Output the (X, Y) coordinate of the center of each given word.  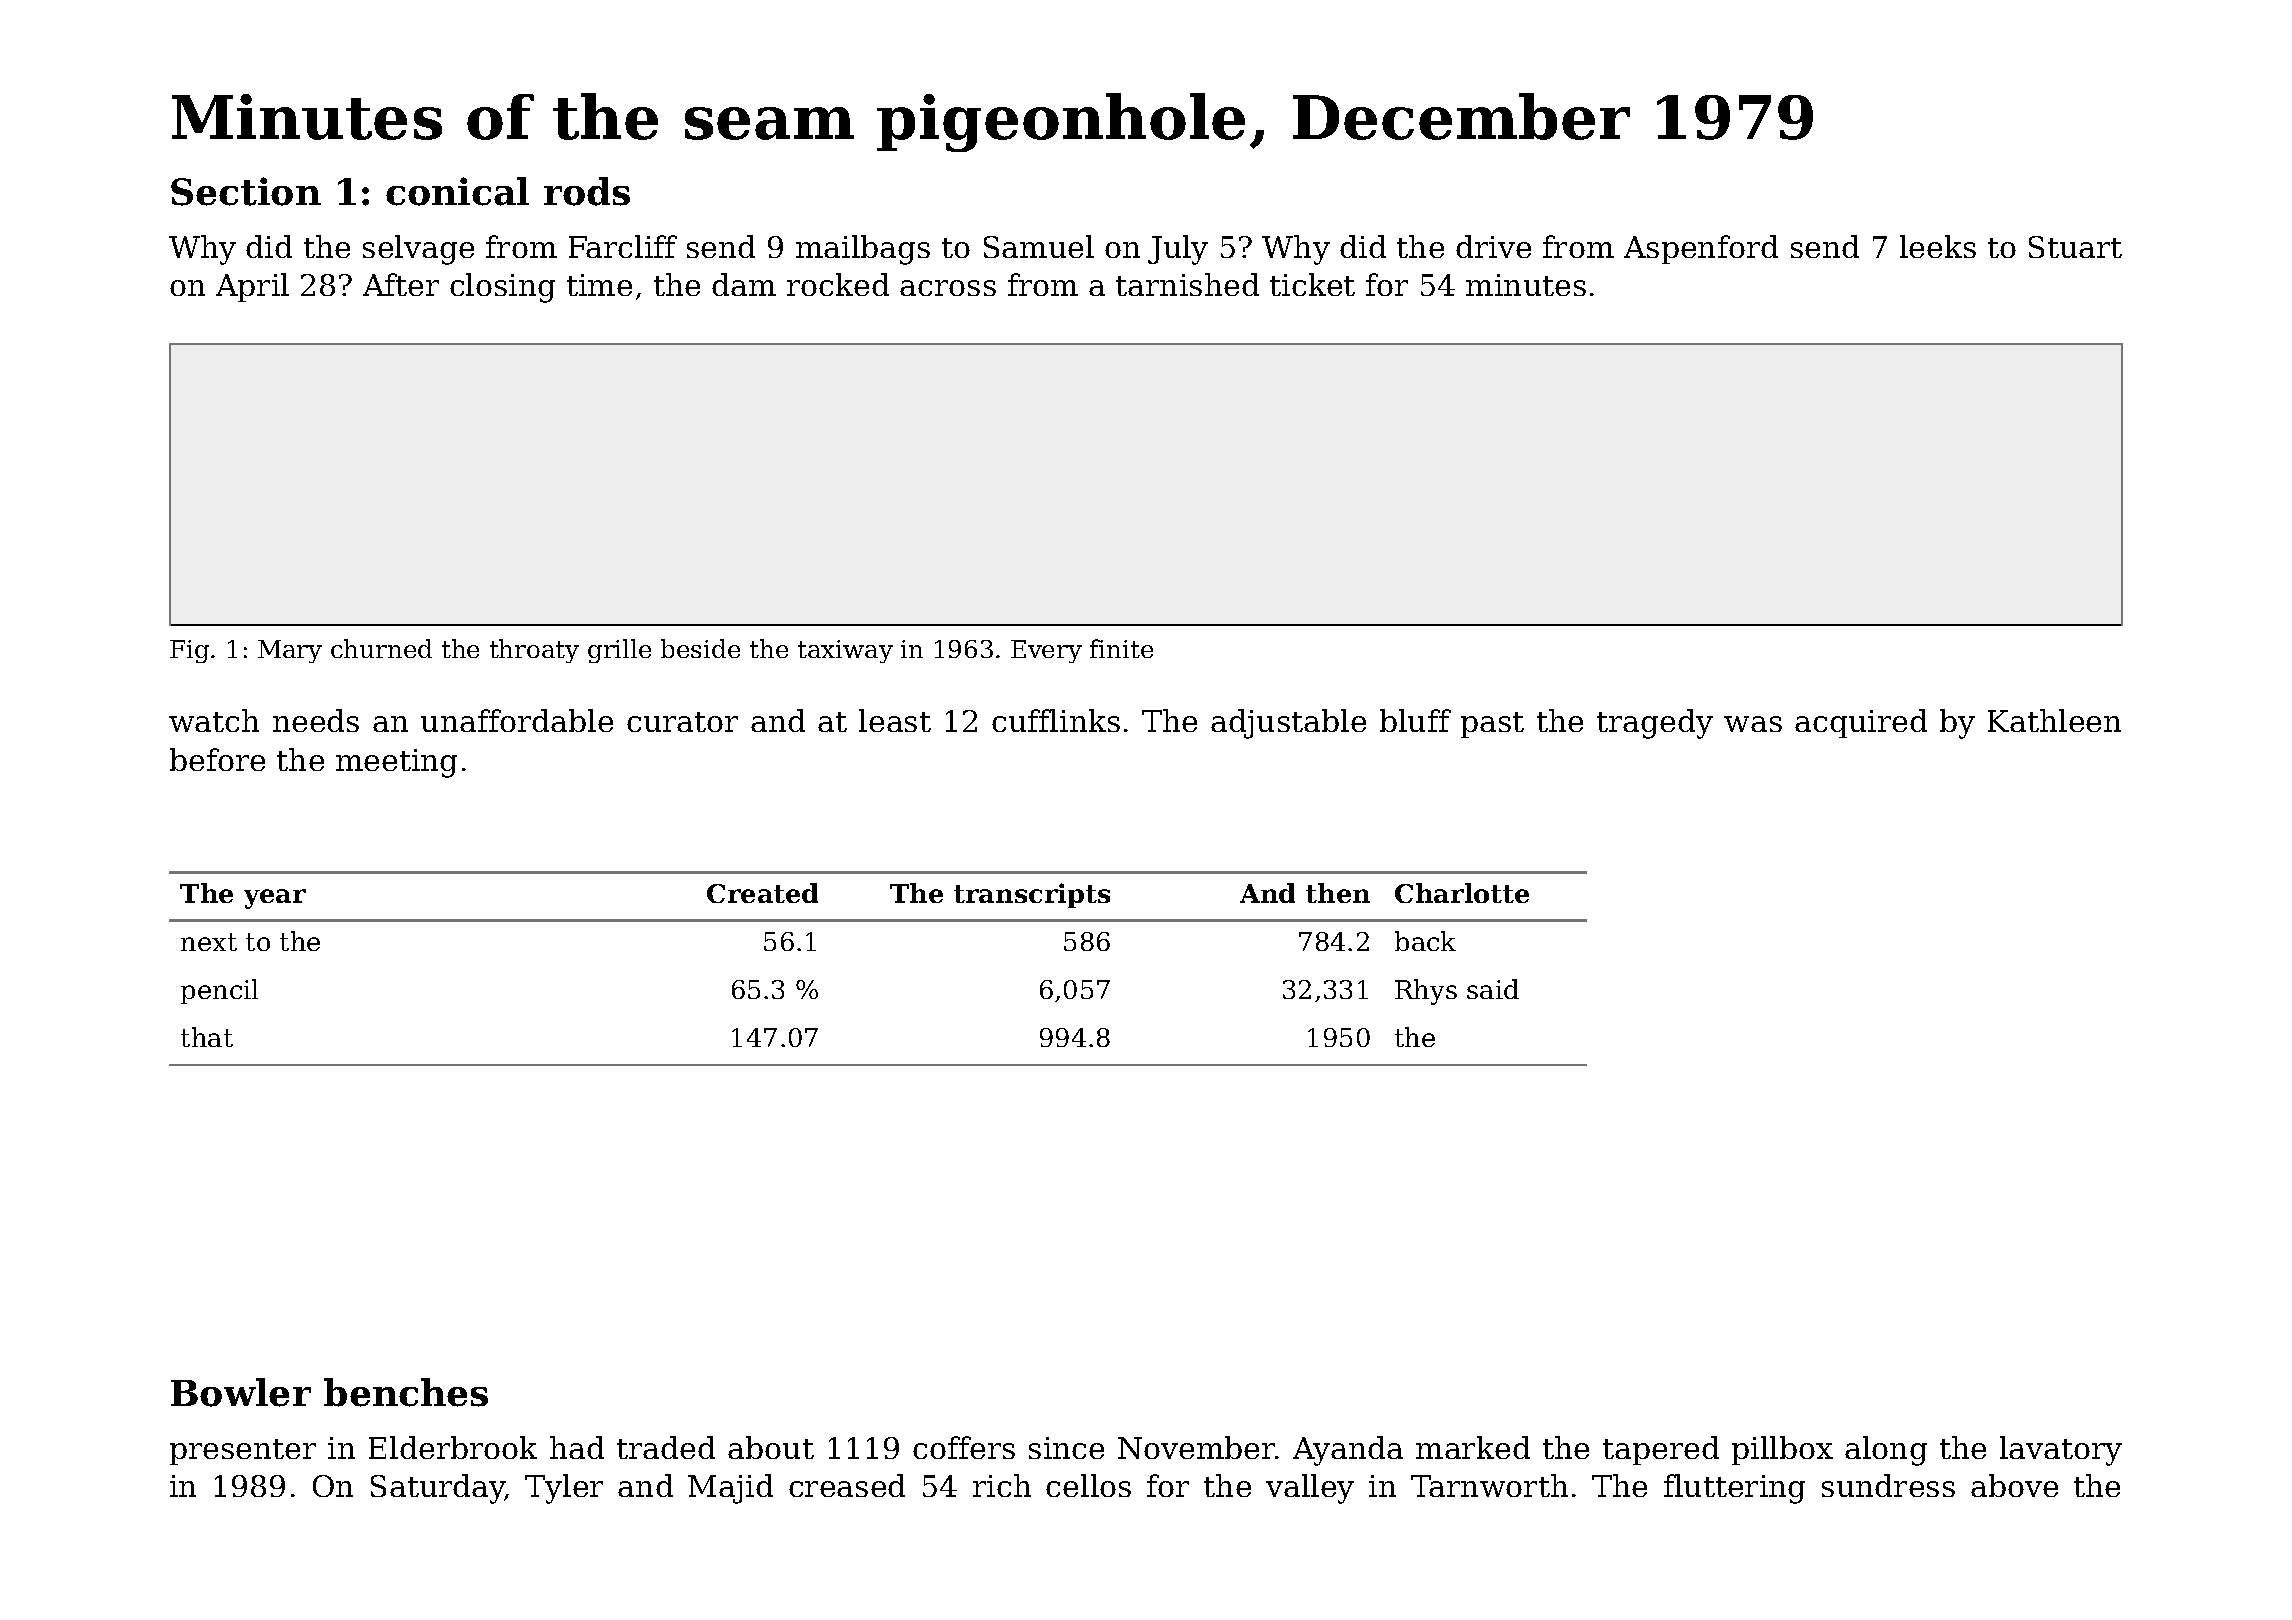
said (1493, 989)
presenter (243, 1452)
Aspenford (1701, 249)
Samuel (1039, 246)
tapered (1661, 1450)
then (1338, 893)
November (1197, 1447)
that (207, 1037)
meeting (396, 763)
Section (246, 191)
